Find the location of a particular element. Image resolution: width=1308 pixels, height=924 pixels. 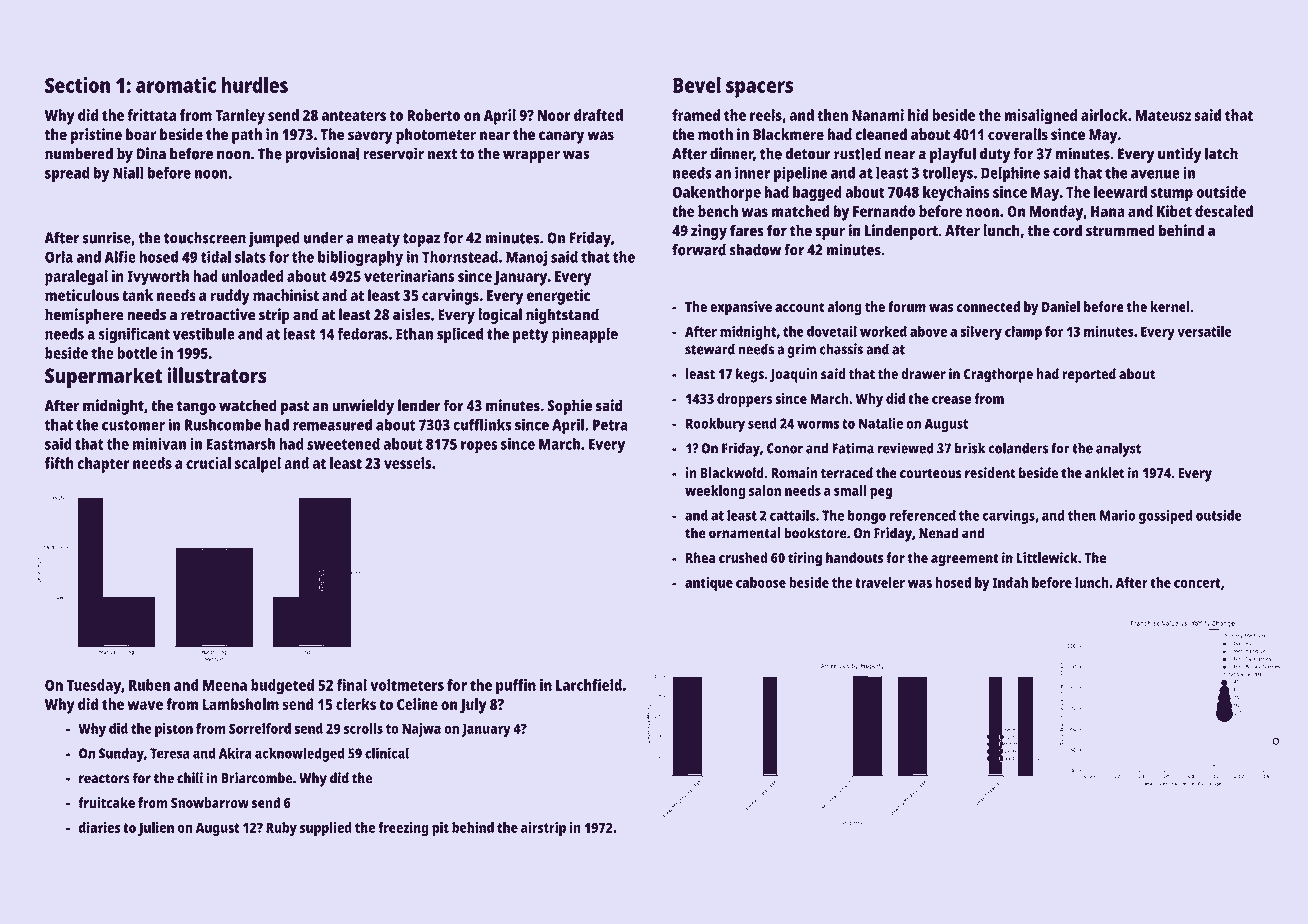

cord is located at coordinates (1067, 230).
